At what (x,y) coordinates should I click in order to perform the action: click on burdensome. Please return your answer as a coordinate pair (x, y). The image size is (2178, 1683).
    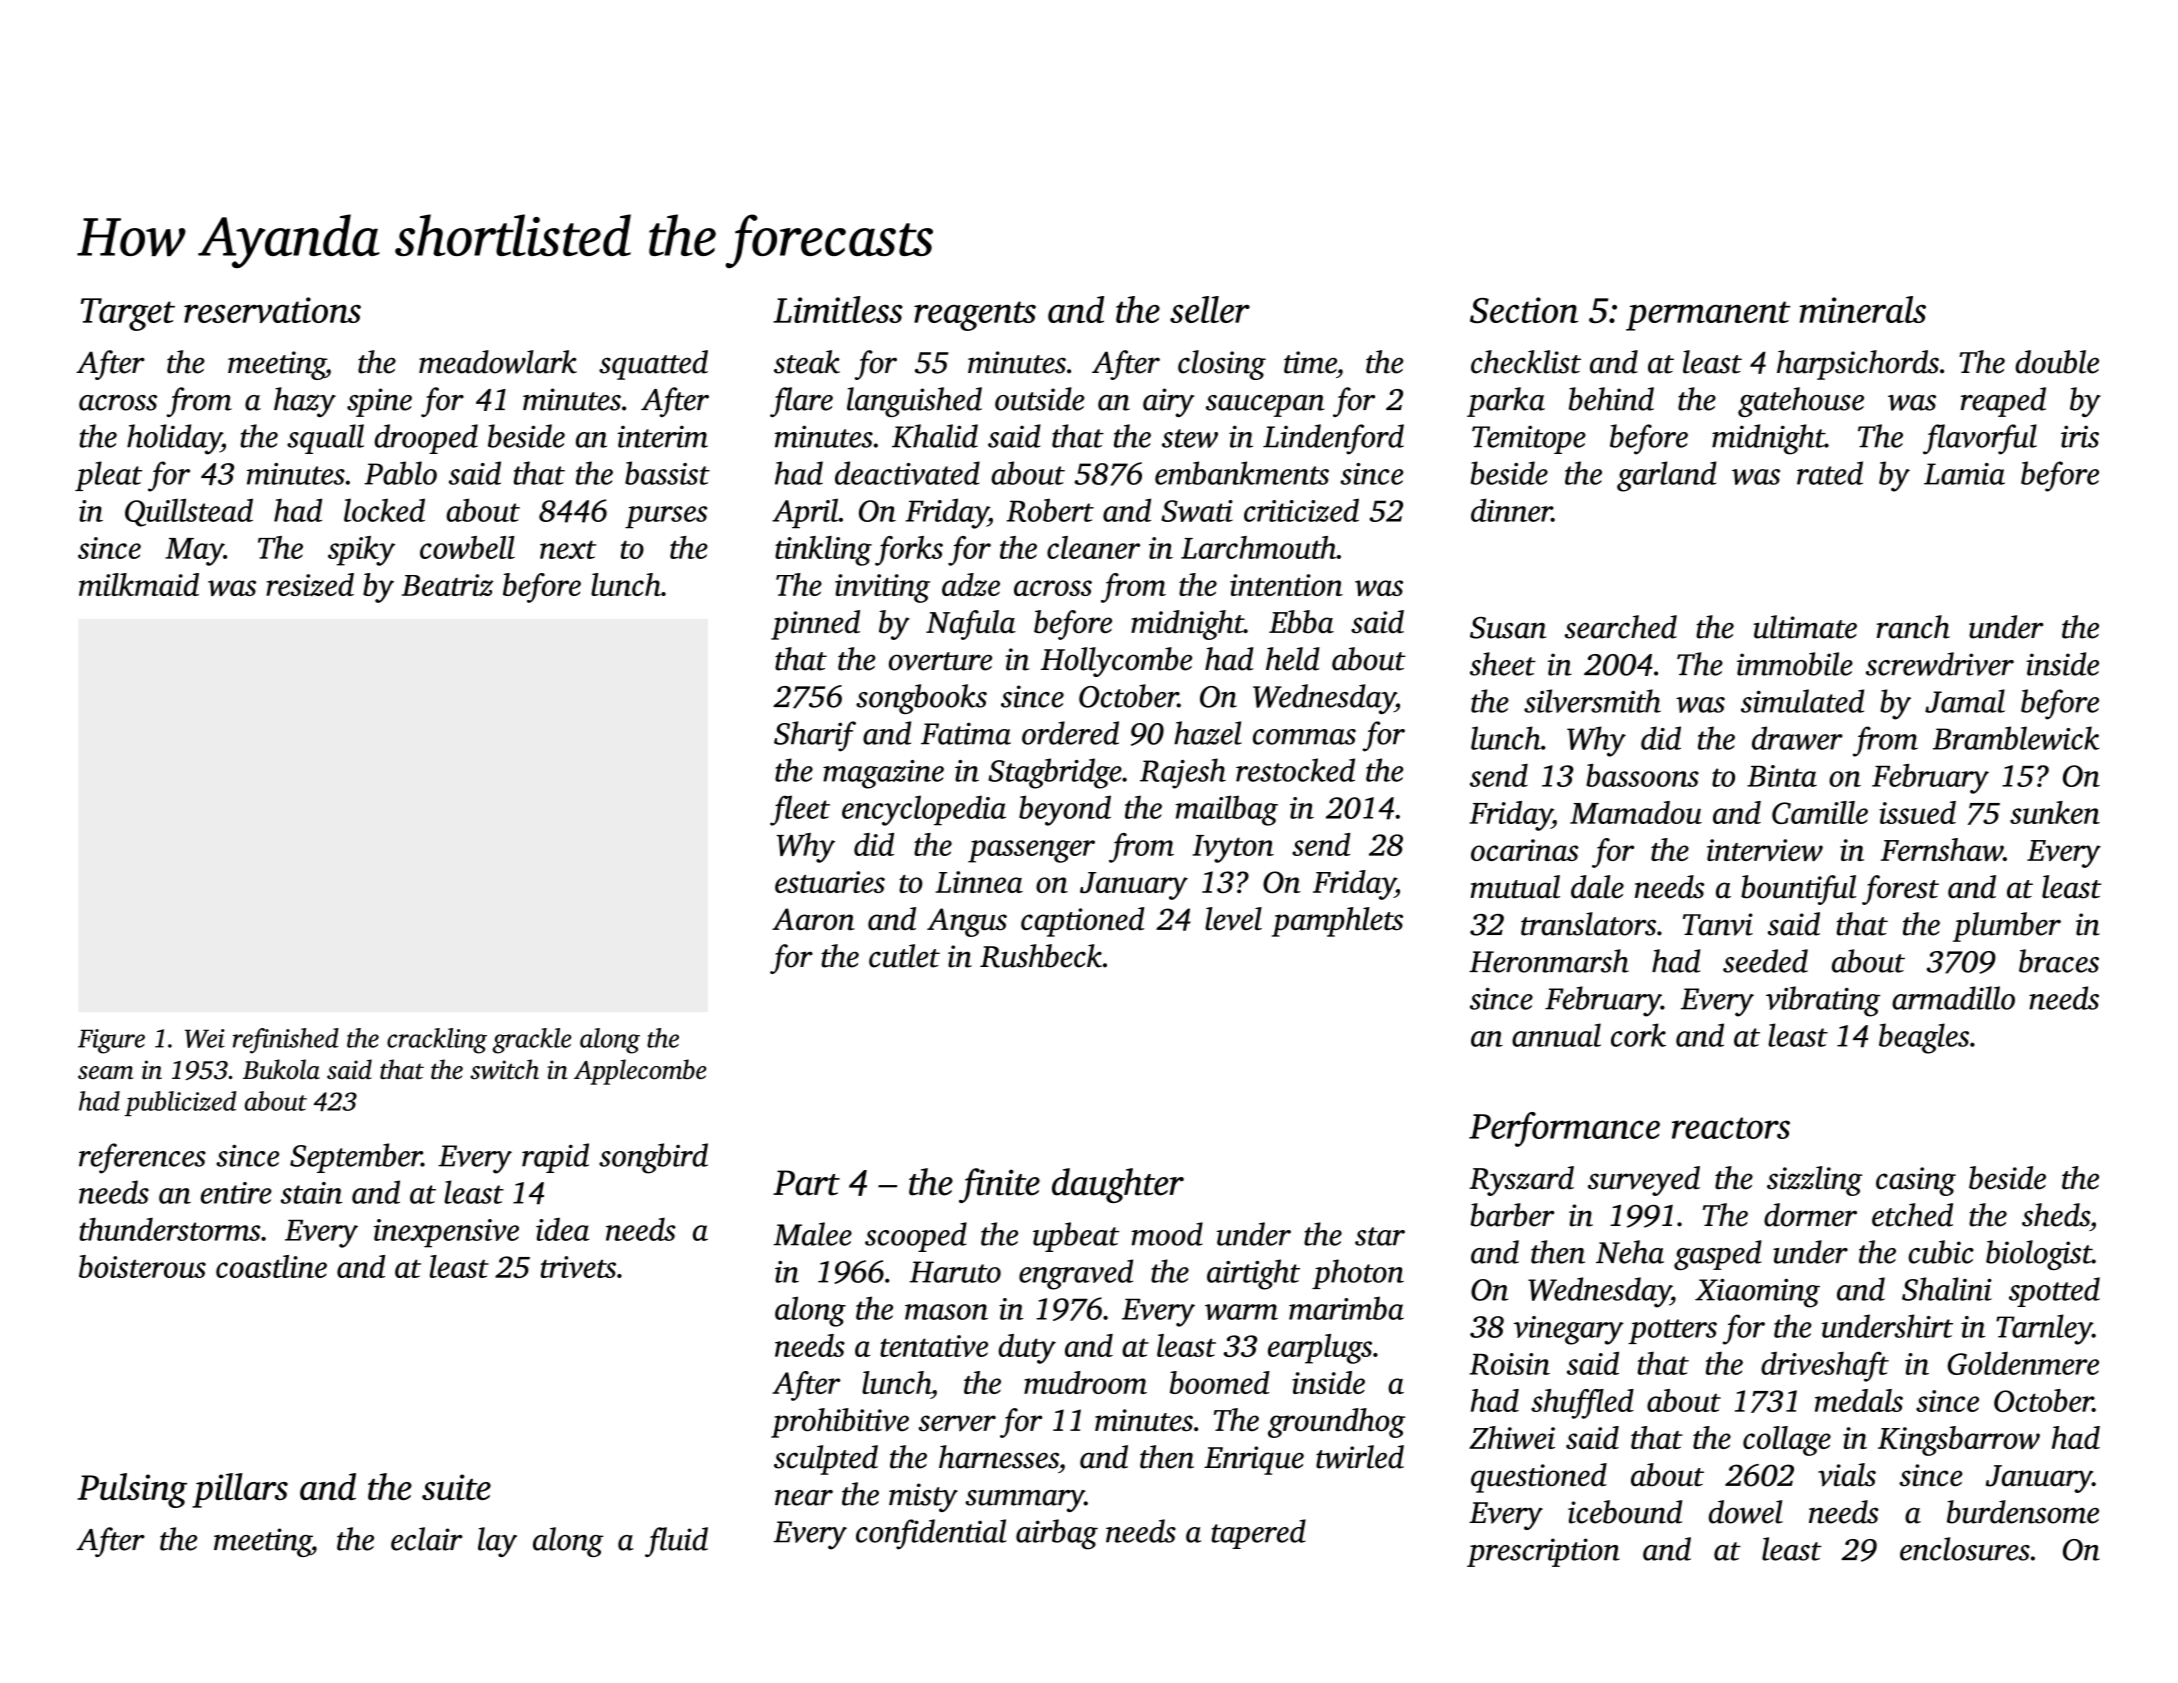
    Looking at the image, I should click on (2023, 1512).
